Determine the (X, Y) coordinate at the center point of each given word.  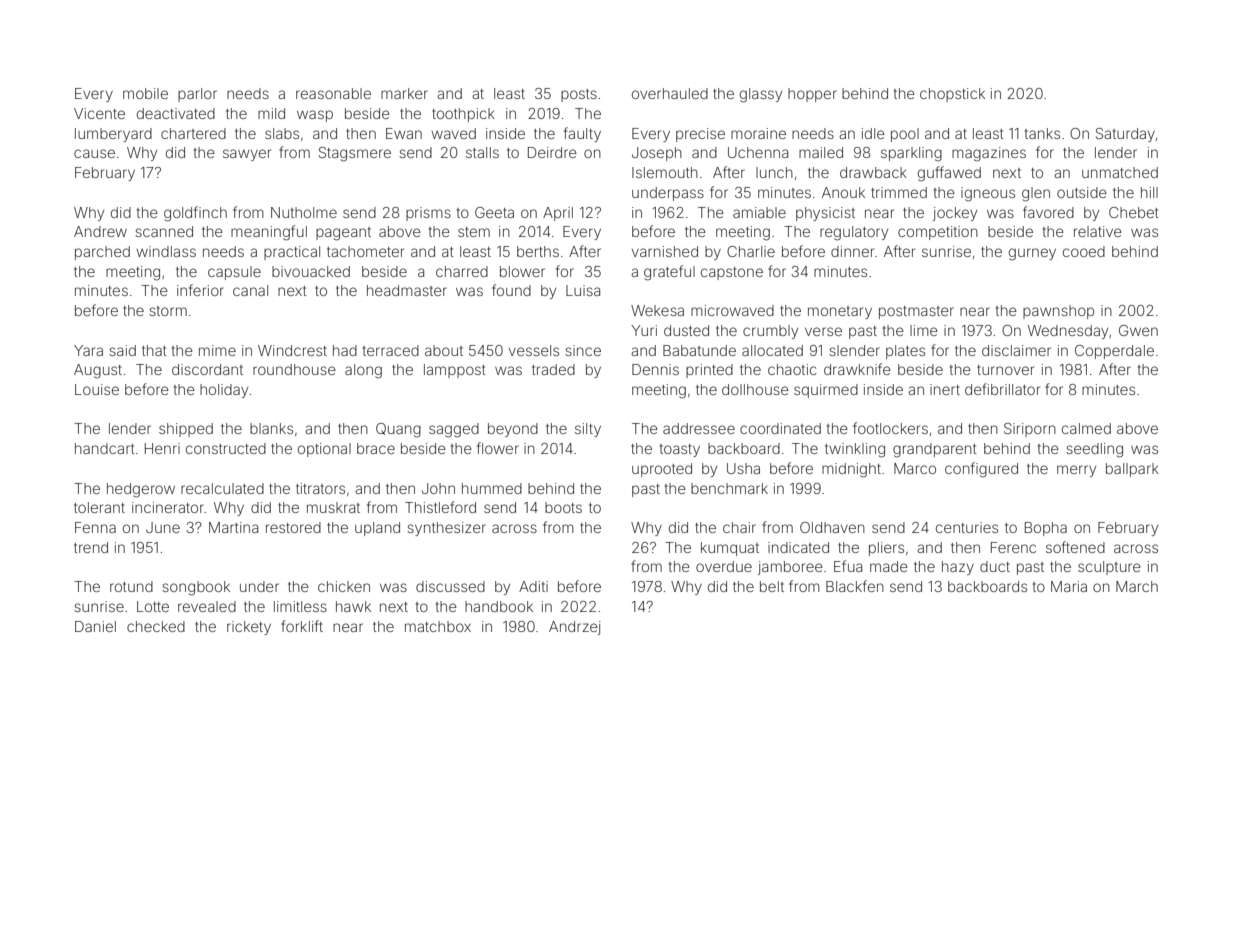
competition (938, 233)
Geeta (494, 212)
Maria (1069, 586)
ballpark (1132, 470)
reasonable (333, 93)
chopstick (952, 95)
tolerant (99, 507)
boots (563, 507)
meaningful (269, 233)
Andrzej (575, 628)
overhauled (670, 93)
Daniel (95, 626)
